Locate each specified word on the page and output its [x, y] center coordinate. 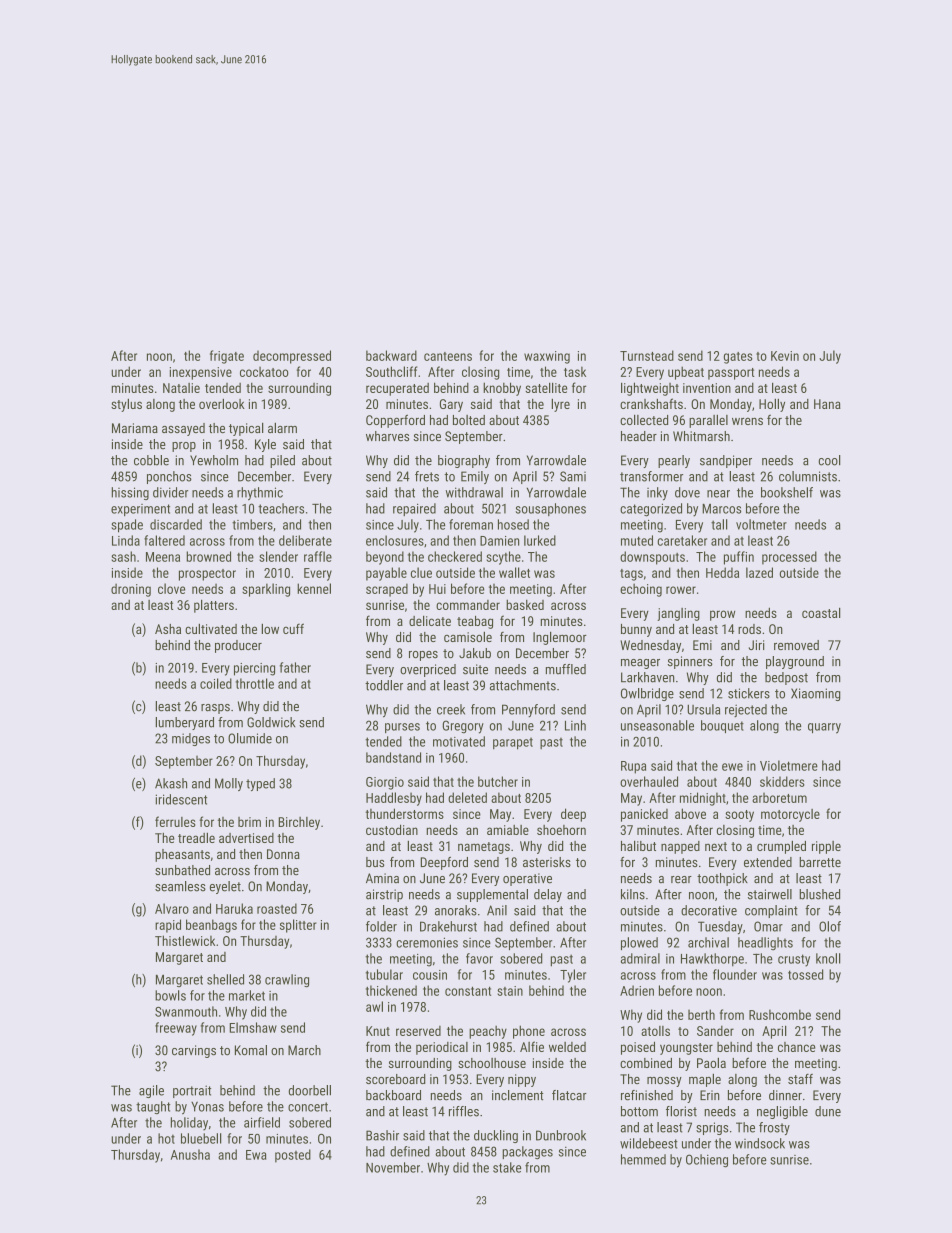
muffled [566, 669]
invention [707, 388]
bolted [469, 420]
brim [249, 822]
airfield [262, 1122]
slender [278, 556]
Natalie [181, 388]
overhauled [649, 781]
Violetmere [789, 765]
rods [749, 629]
